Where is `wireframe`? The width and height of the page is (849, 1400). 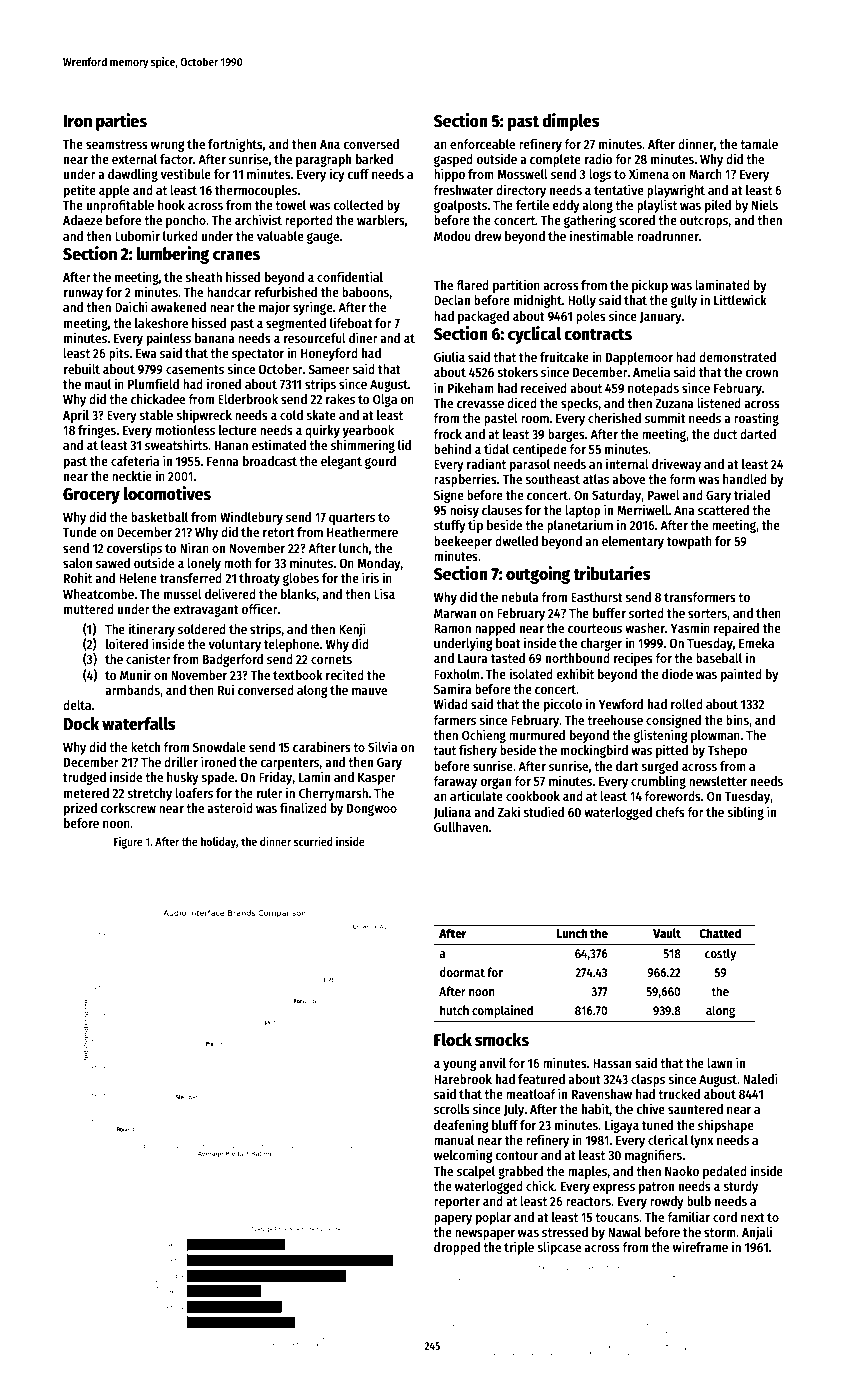
wireframe is located at coordinates (700, 1246).
